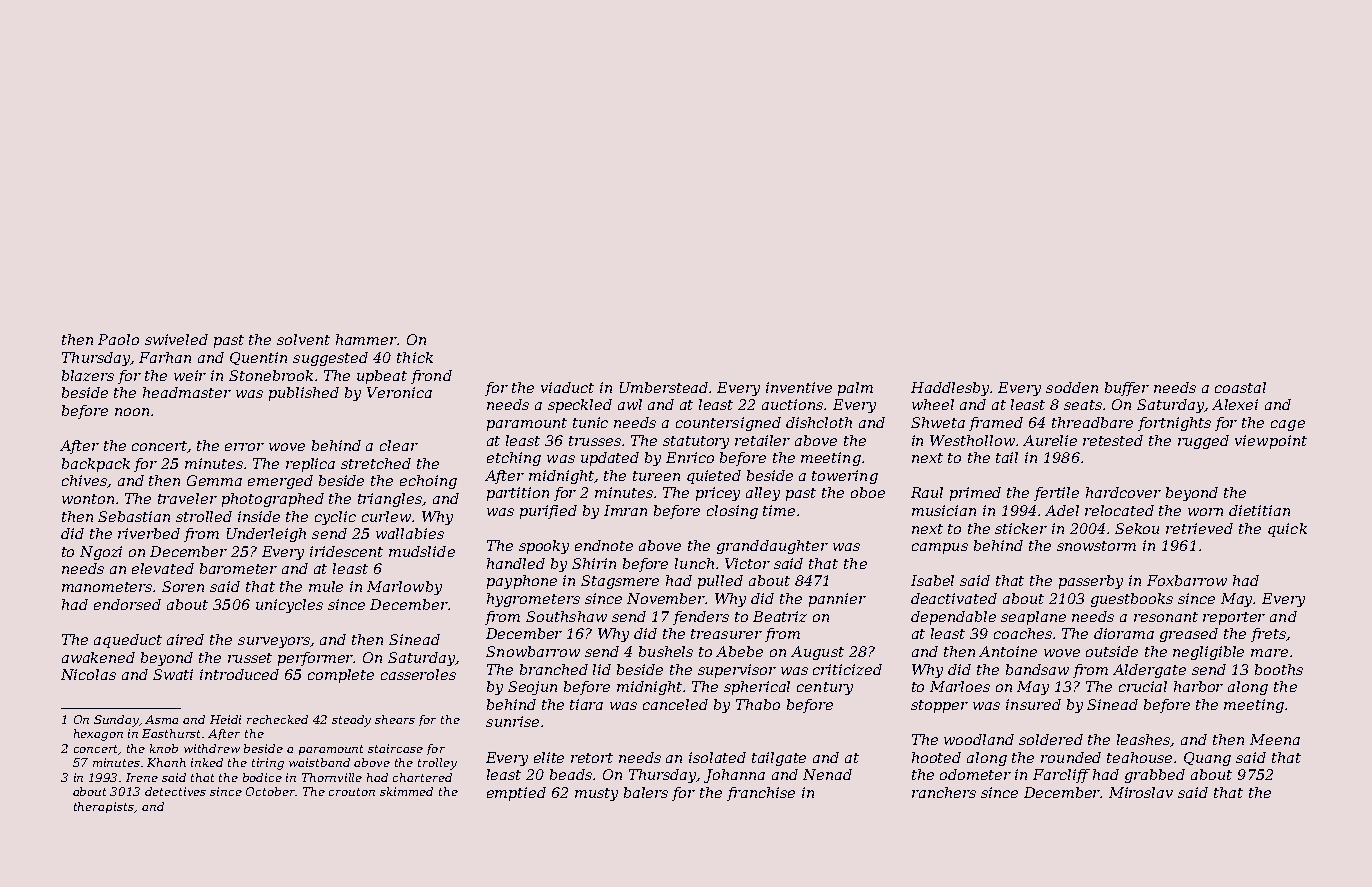 The width and height of the image is (1372, 887). What do you see at coordinates (104, 807) in the image?
I see `therapists` at bounding box center [104, 807].
